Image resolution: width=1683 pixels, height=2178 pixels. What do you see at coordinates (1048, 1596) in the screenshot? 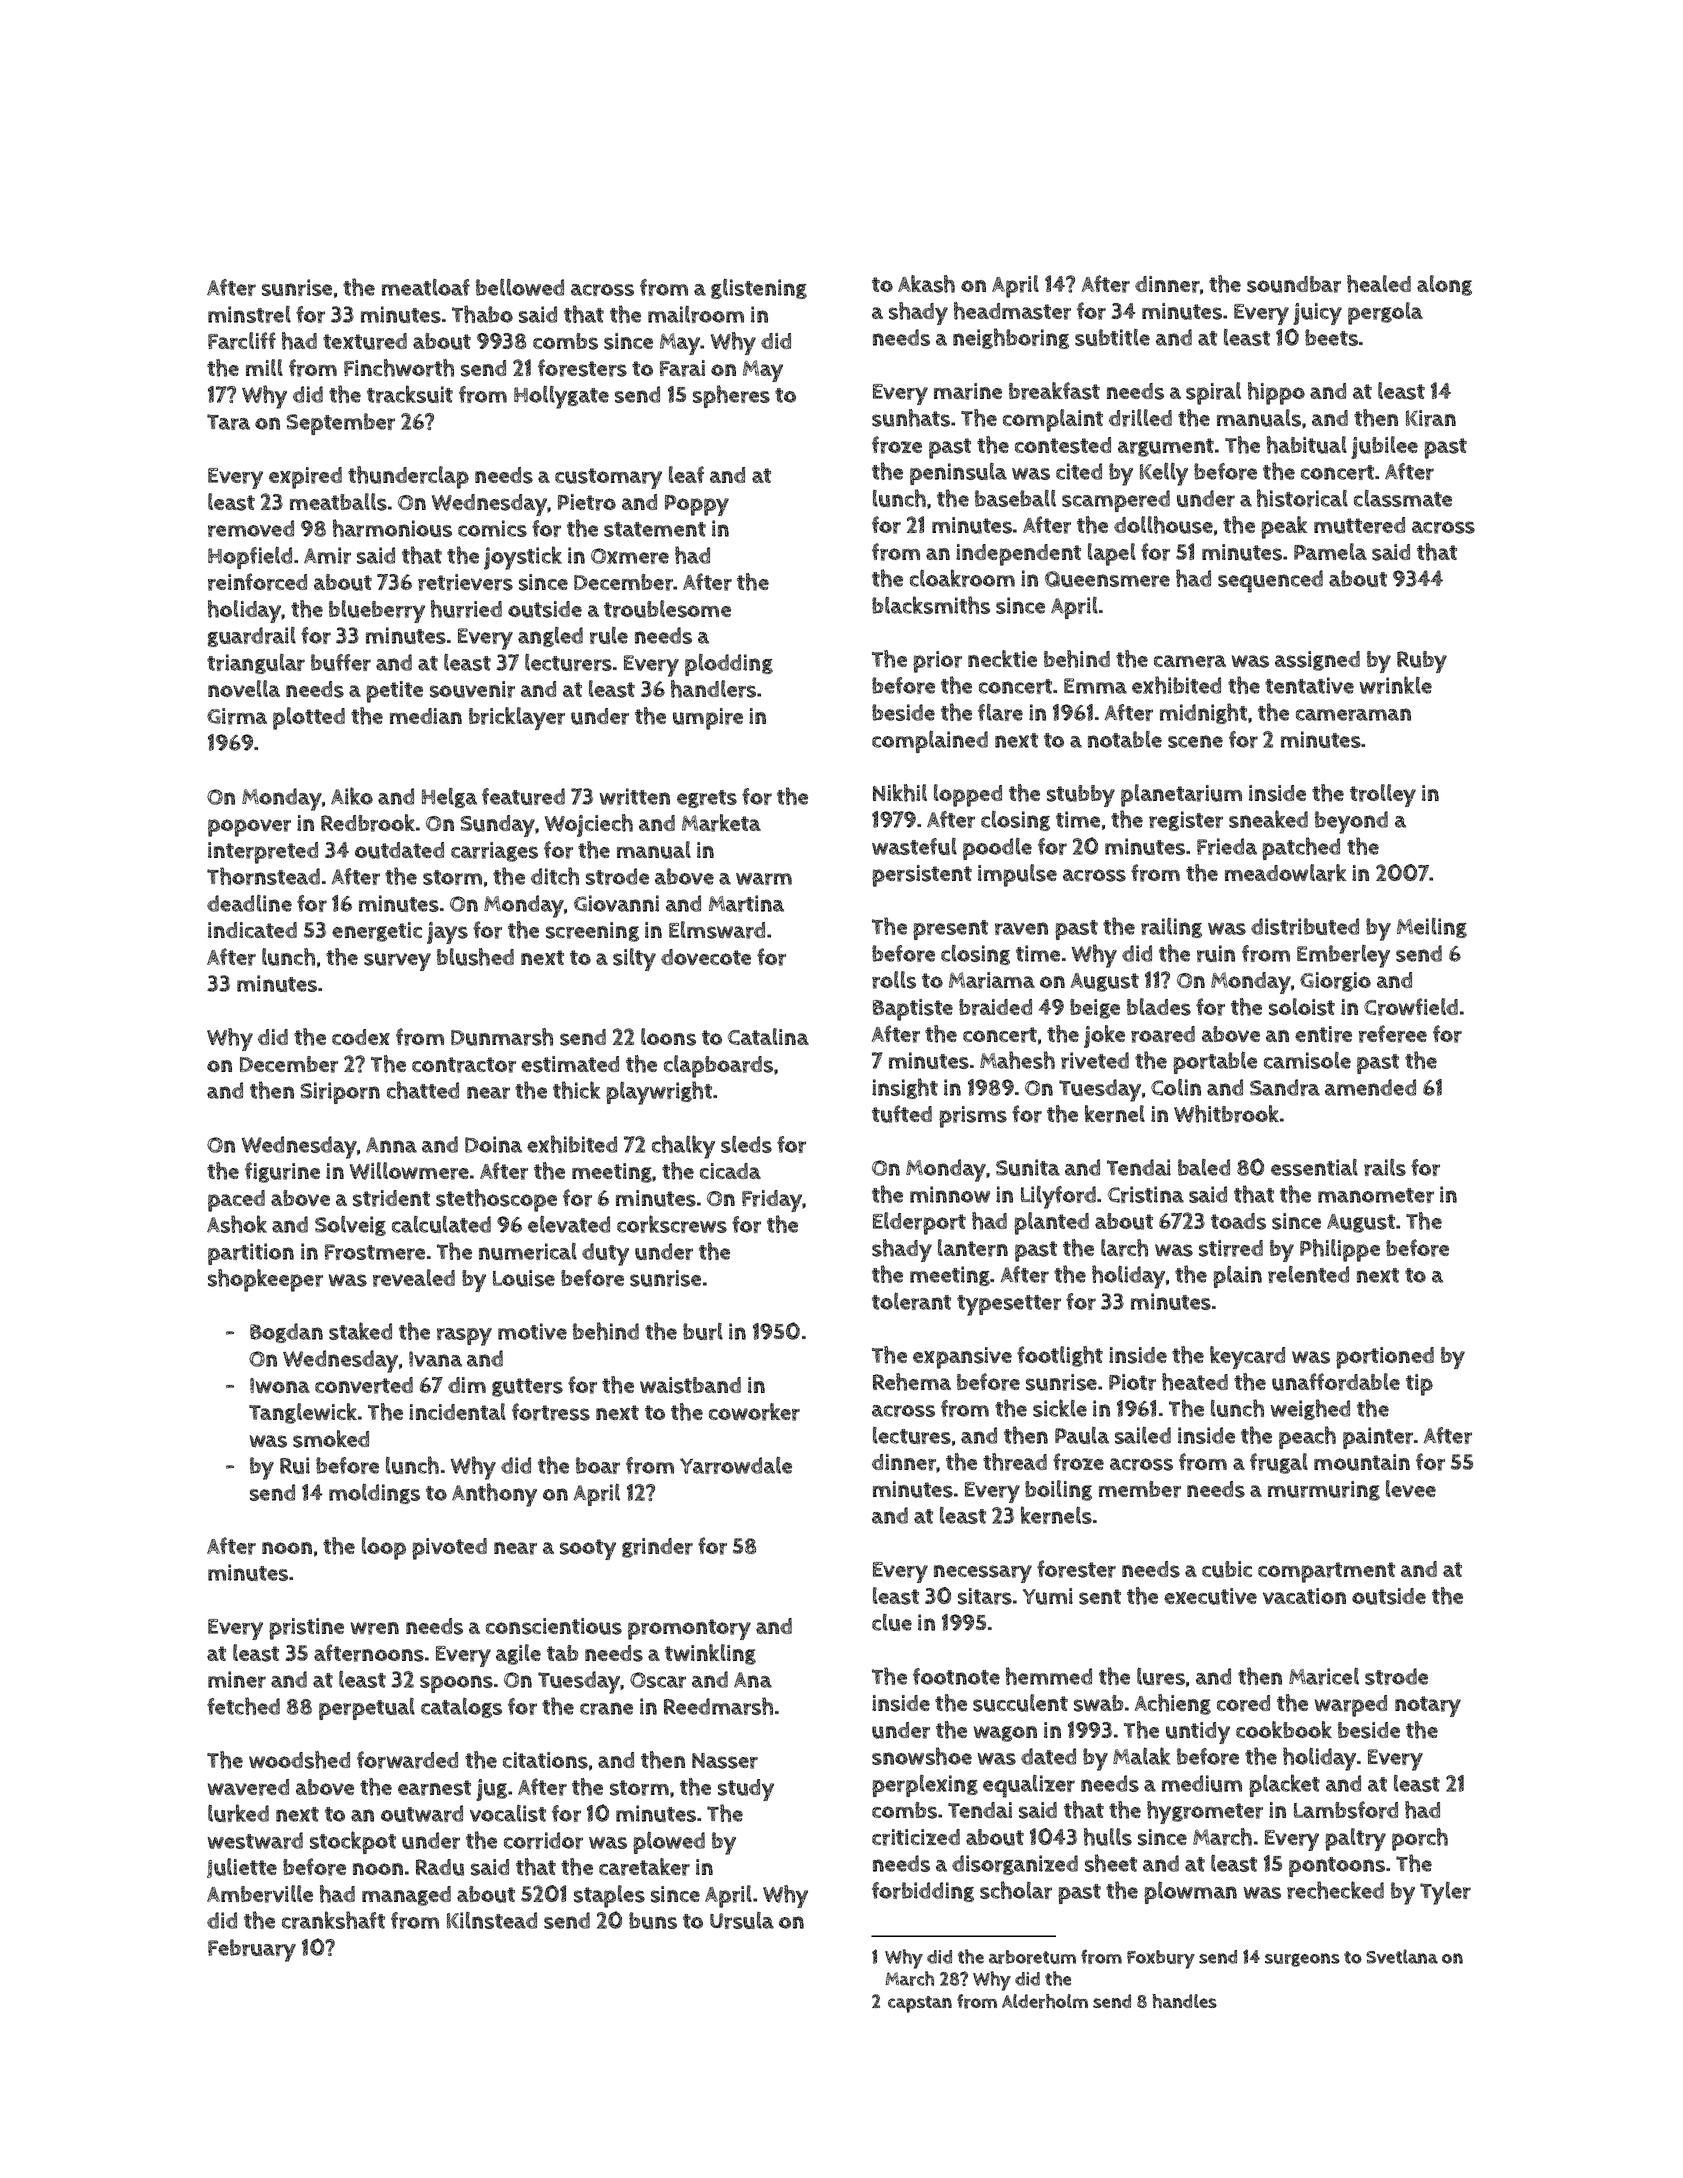
I see `Yumi` at bounding box center [1048, 1596].
